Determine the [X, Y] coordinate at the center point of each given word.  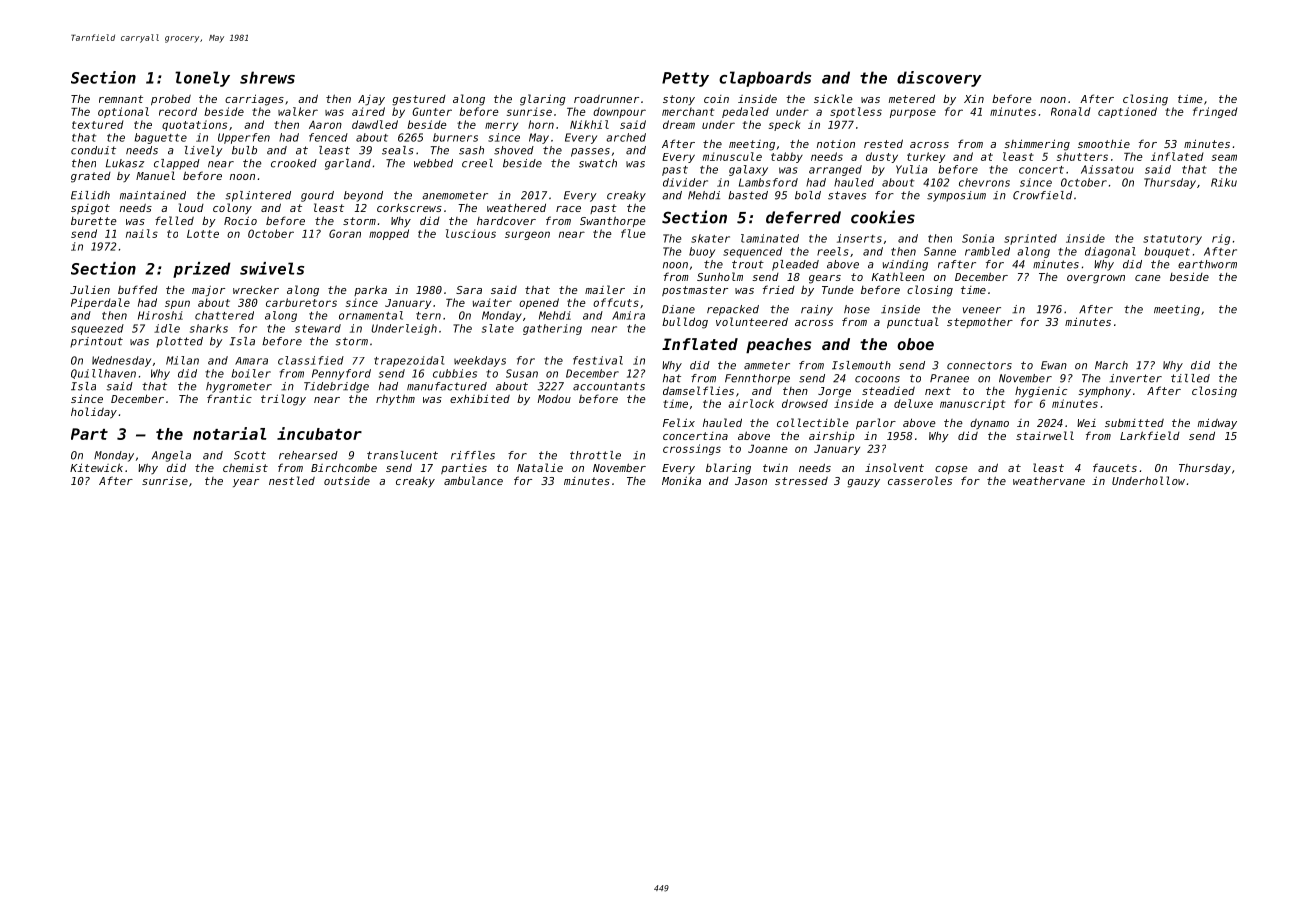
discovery [939, 79]
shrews [267, 77]
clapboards [765, 79]
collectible [813, 422]
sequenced [752, 252]
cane [1148, 278]
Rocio [240, 220]
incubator [319, 433]
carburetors [301, 302]
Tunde [838, 290]
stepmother [980, 322]
